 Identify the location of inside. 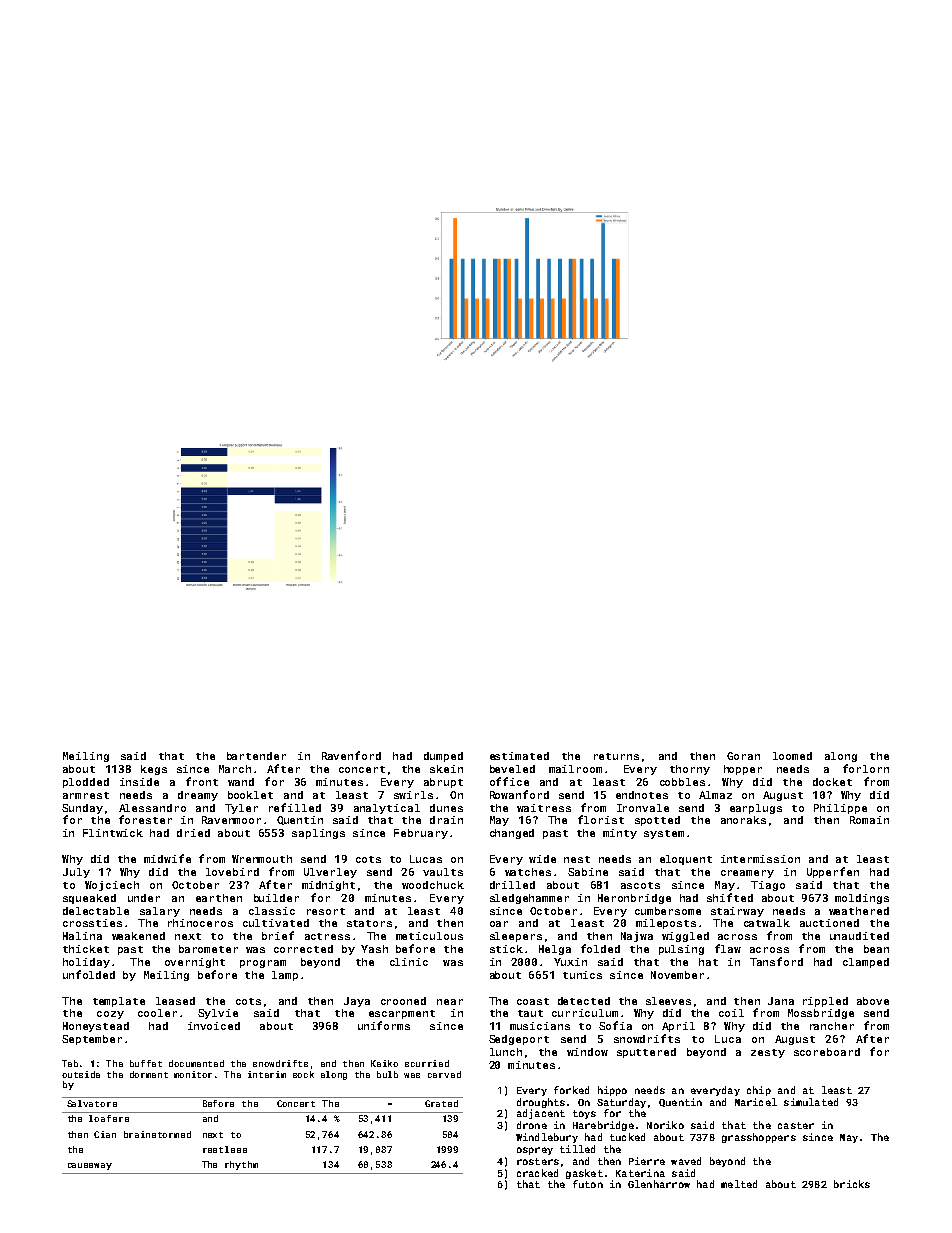
(139, 782).
